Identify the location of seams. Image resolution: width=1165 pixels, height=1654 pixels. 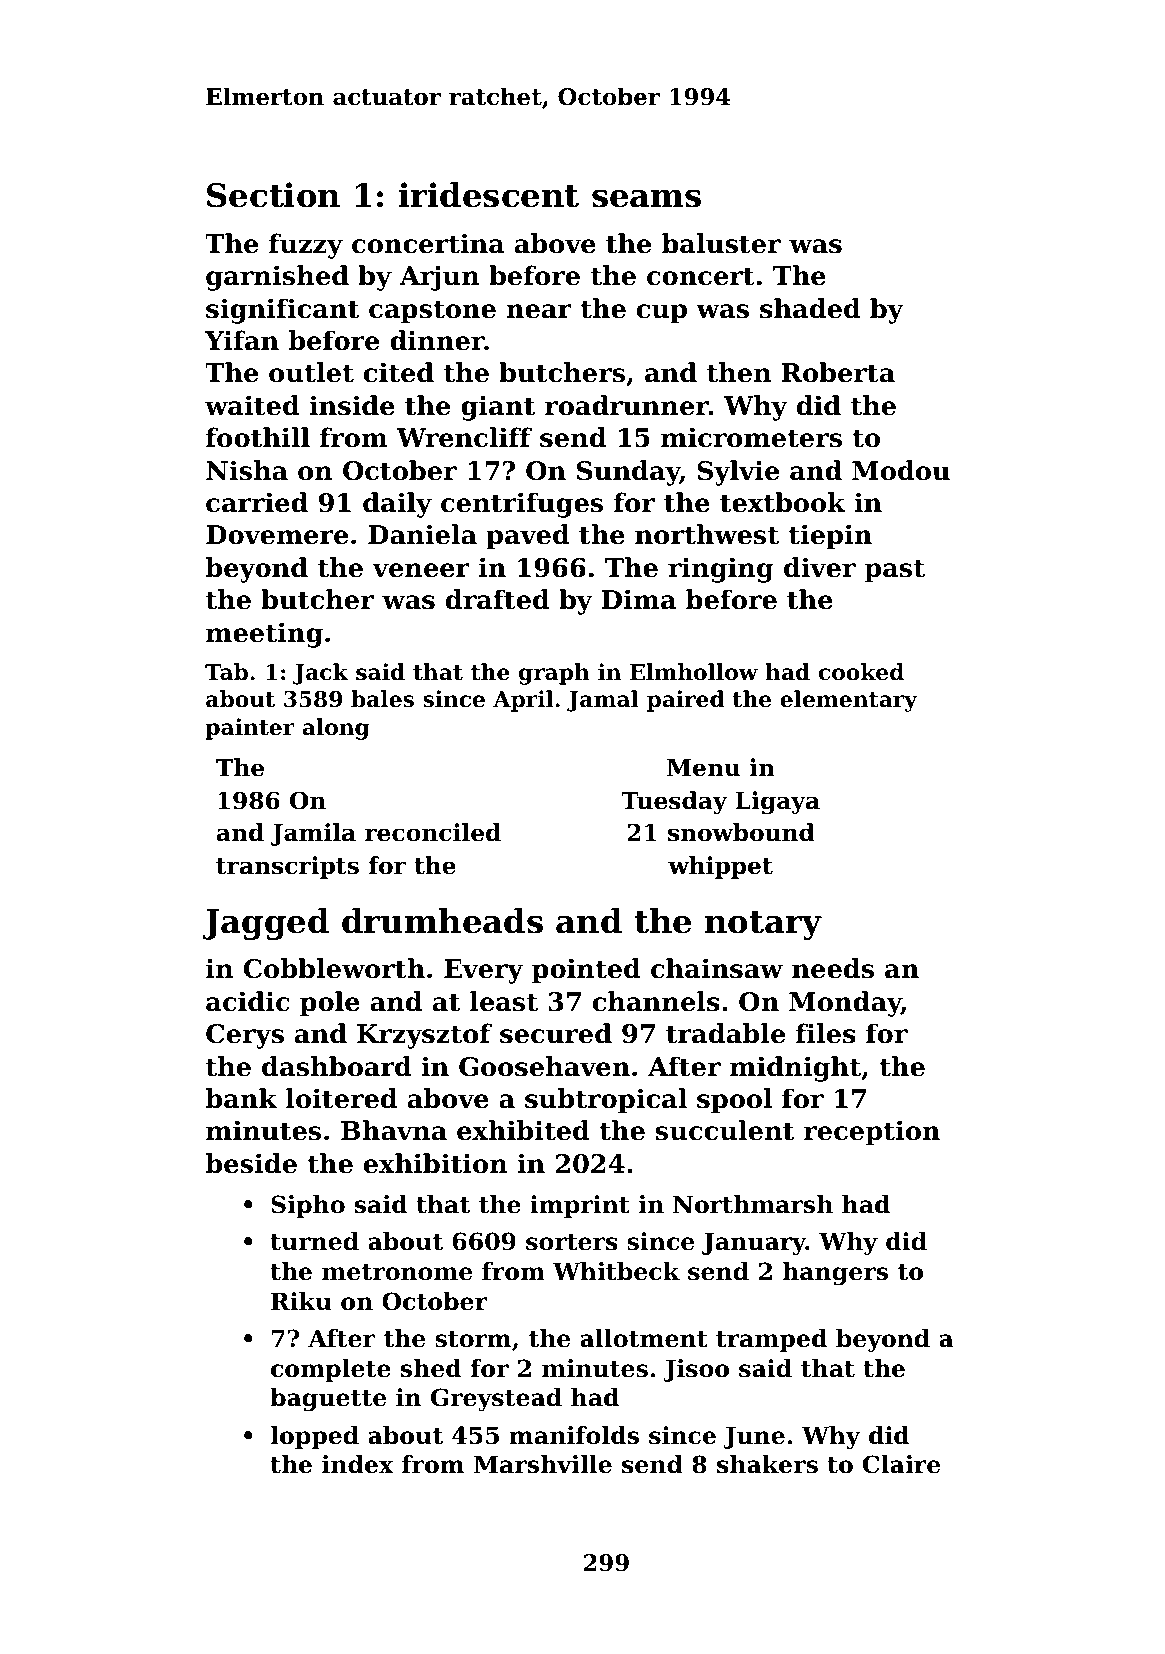
(646, 199).
